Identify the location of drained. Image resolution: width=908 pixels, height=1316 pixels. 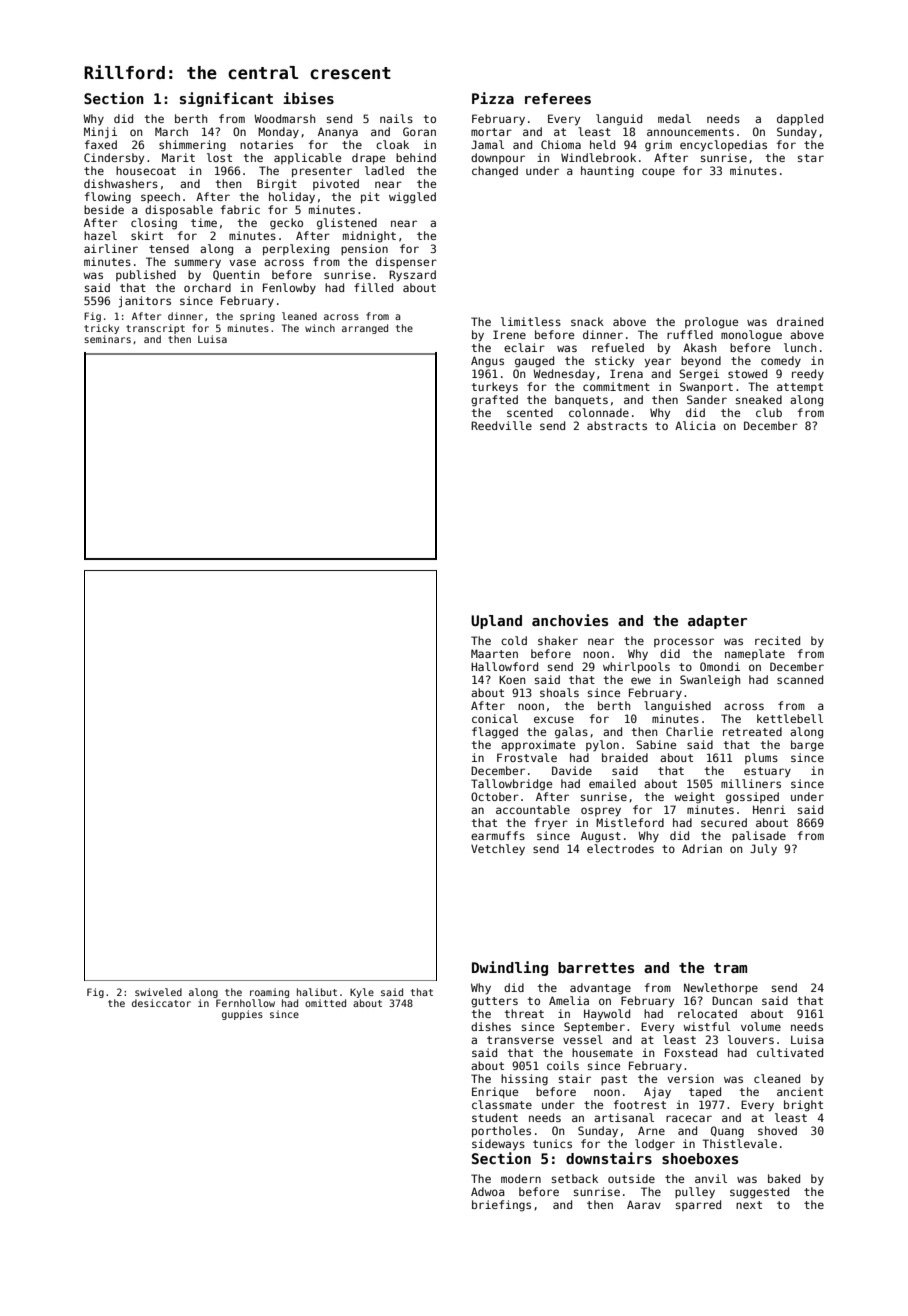
(800, 321).
